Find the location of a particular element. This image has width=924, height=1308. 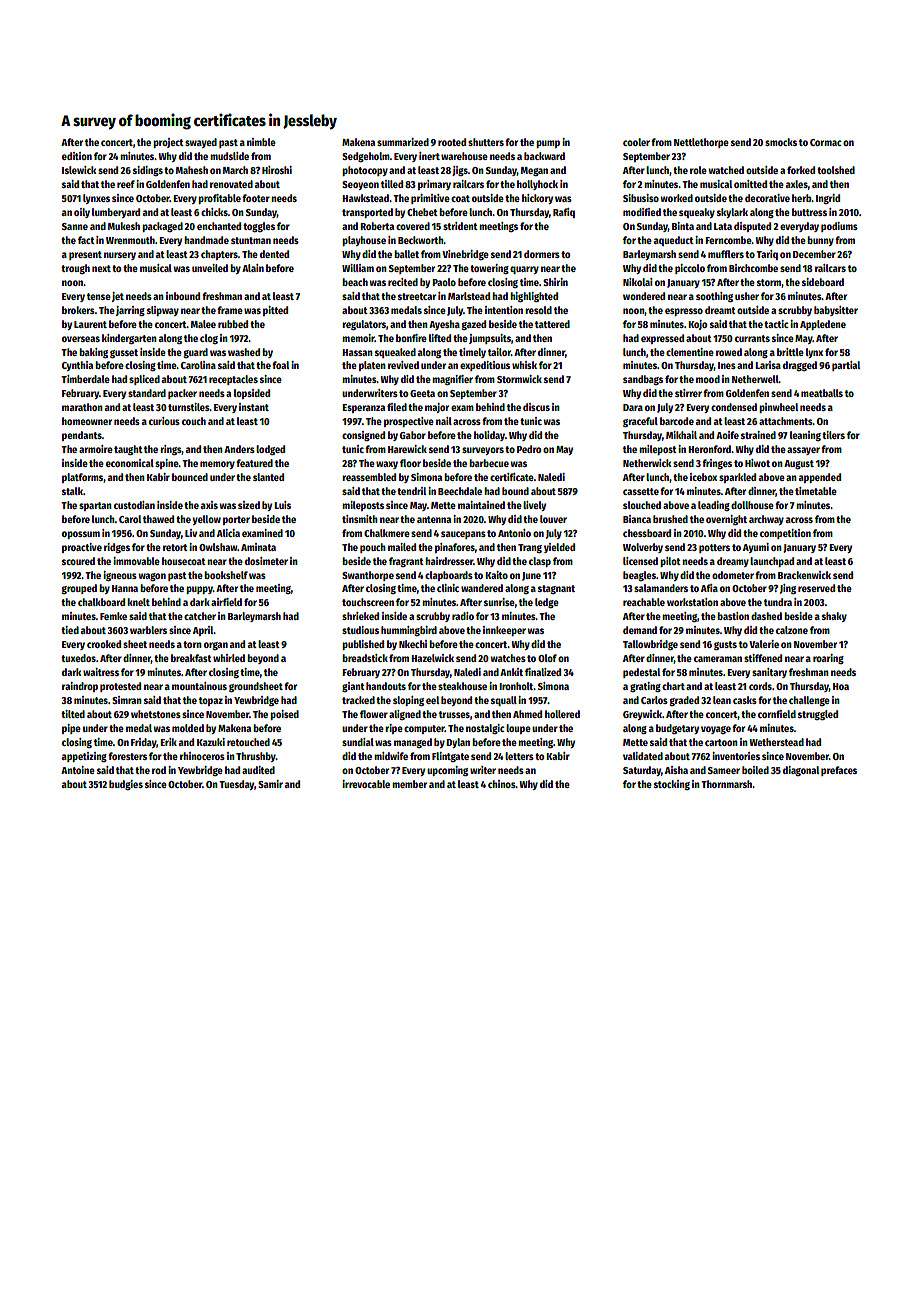

Islewick is located at coordinates (79, 170).
